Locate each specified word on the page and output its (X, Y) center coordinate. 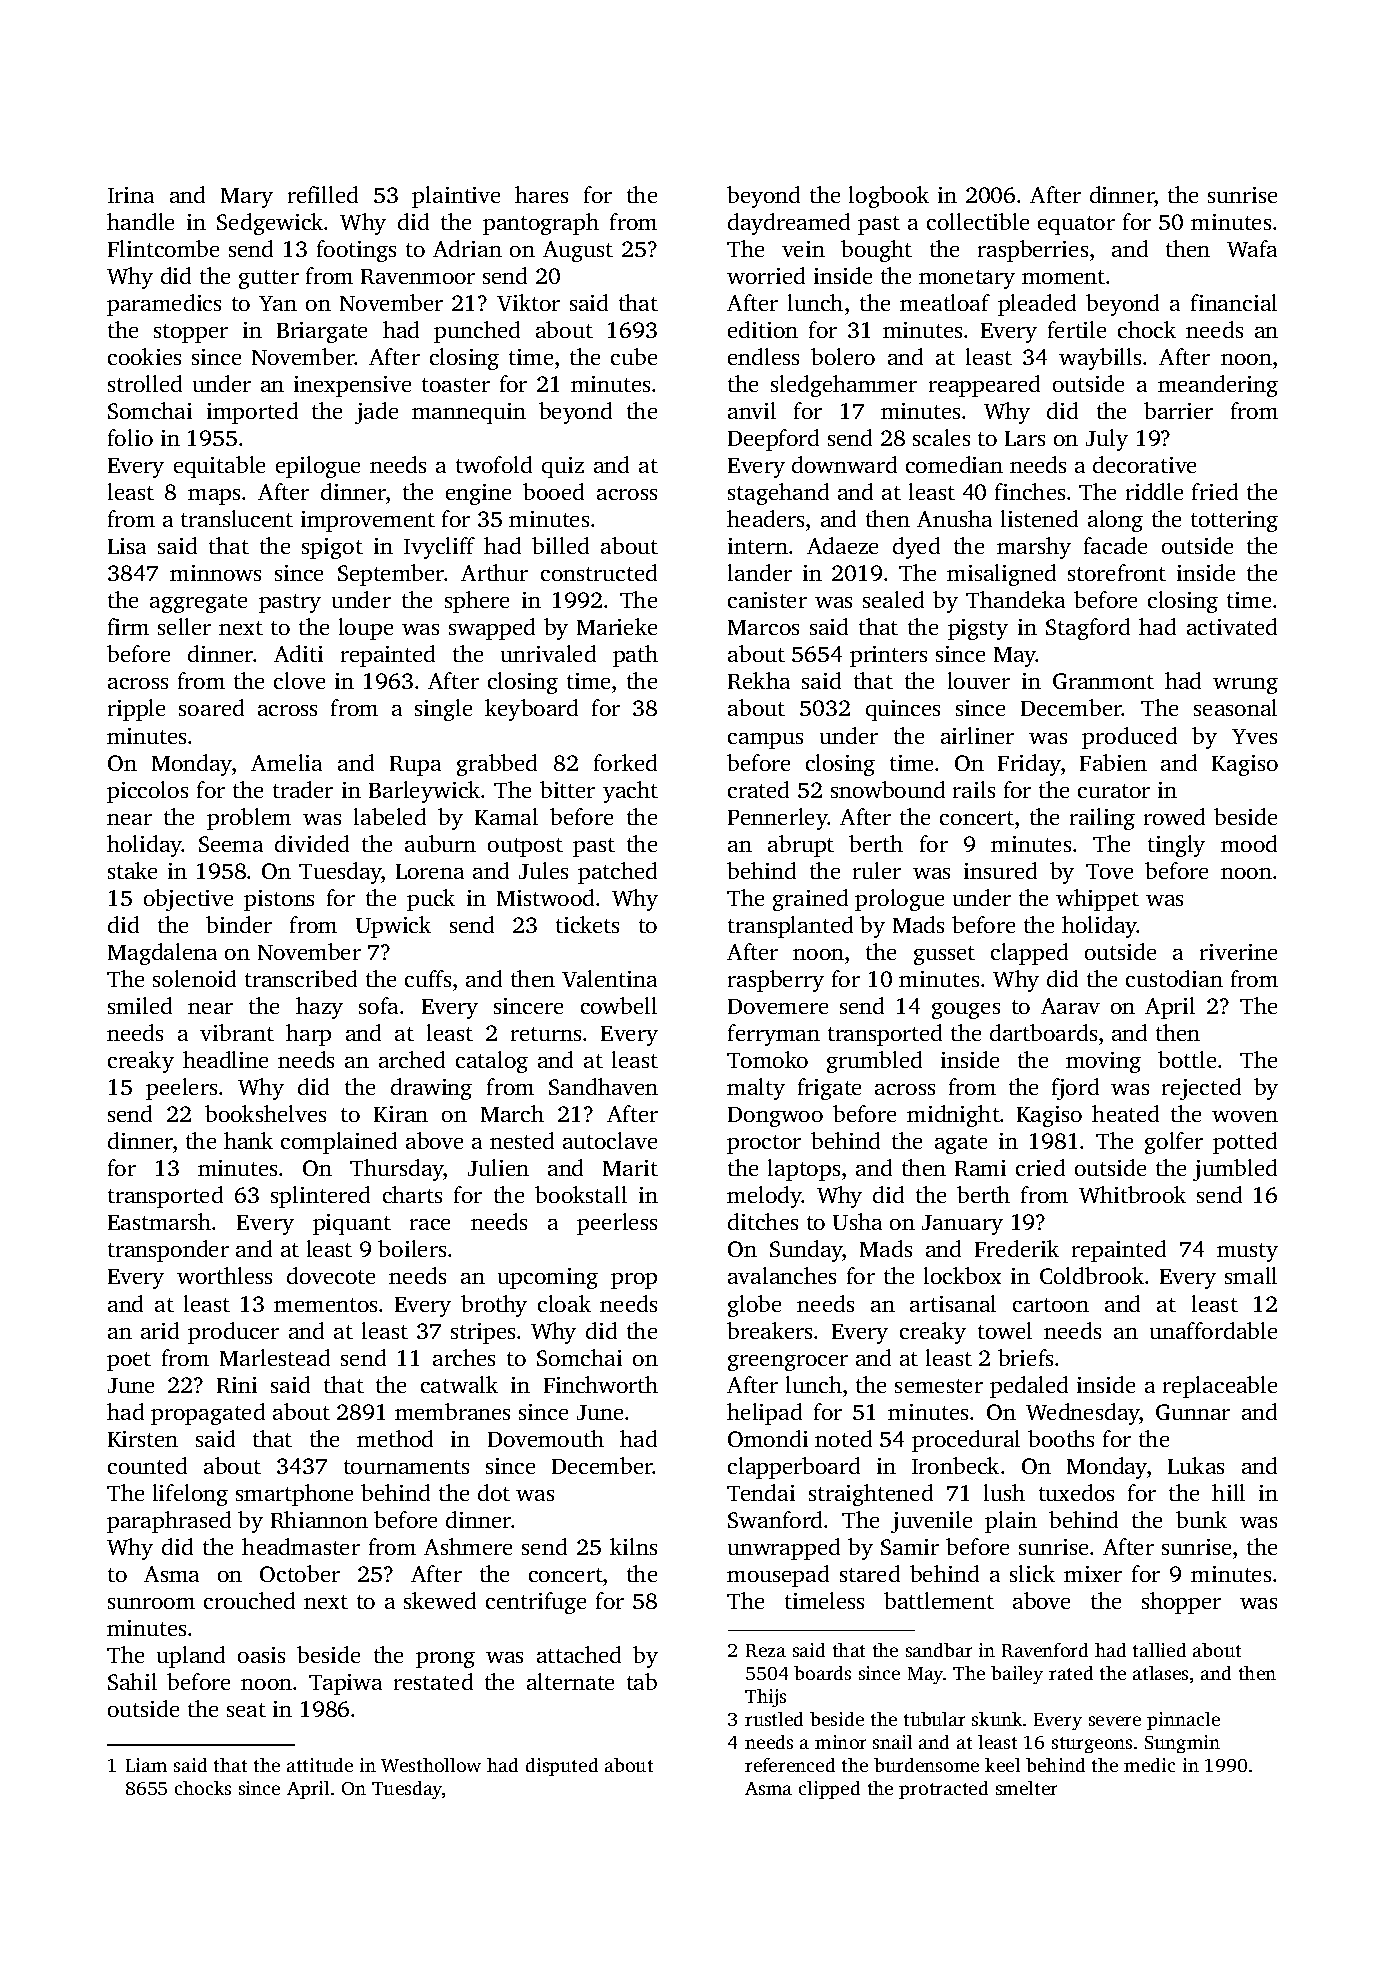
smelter (1026, 1788)
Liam (146, 1765)
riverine (1238, 952)
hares (541, 194)
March (512, 1113)
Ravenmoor (418, 276)
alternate (570, 1681)
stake (132, 870)
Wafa (1252, 248)
